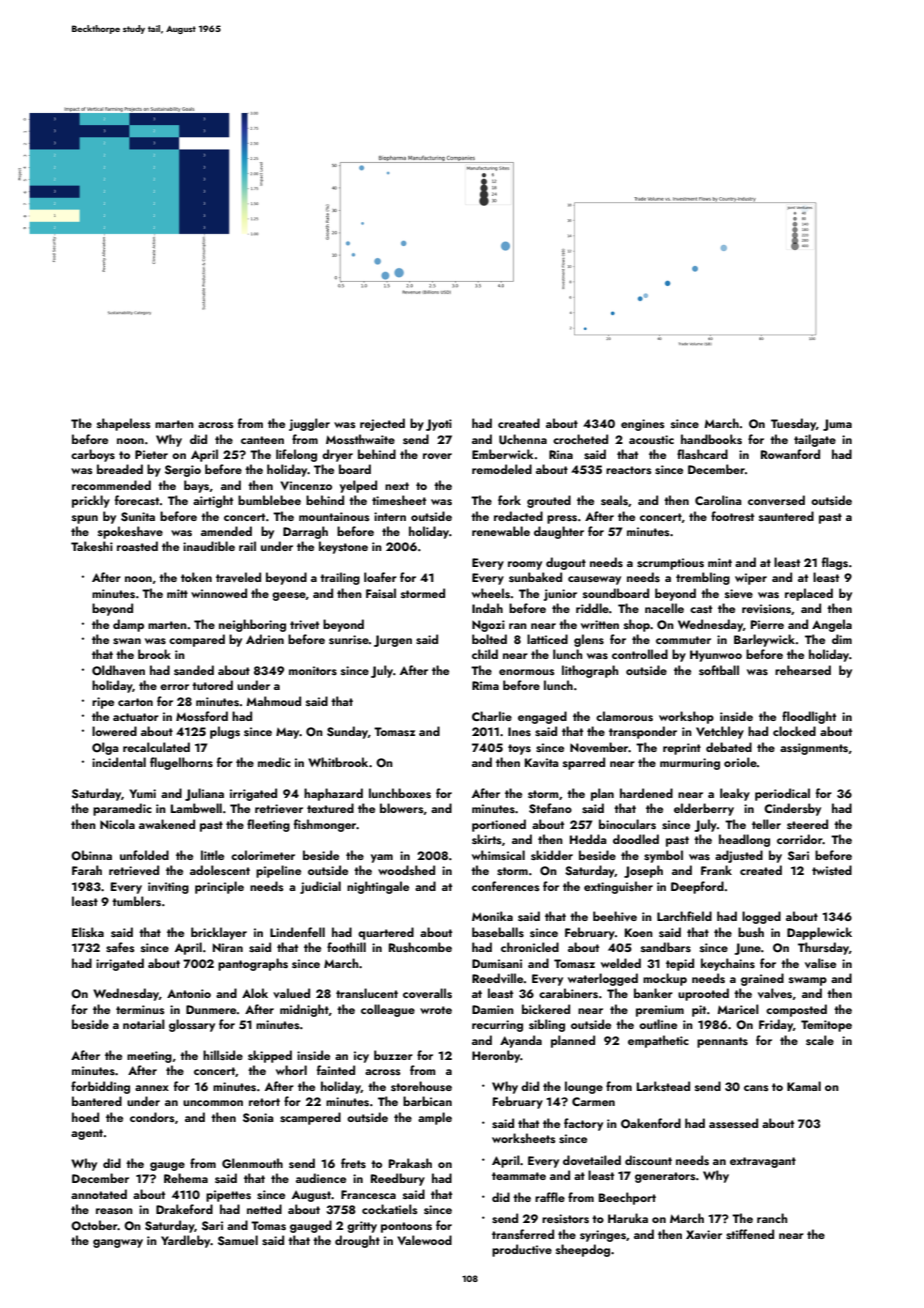  Describe the element at coordinates (167, 824) in the screenshot. I see `awakened` at that location.
